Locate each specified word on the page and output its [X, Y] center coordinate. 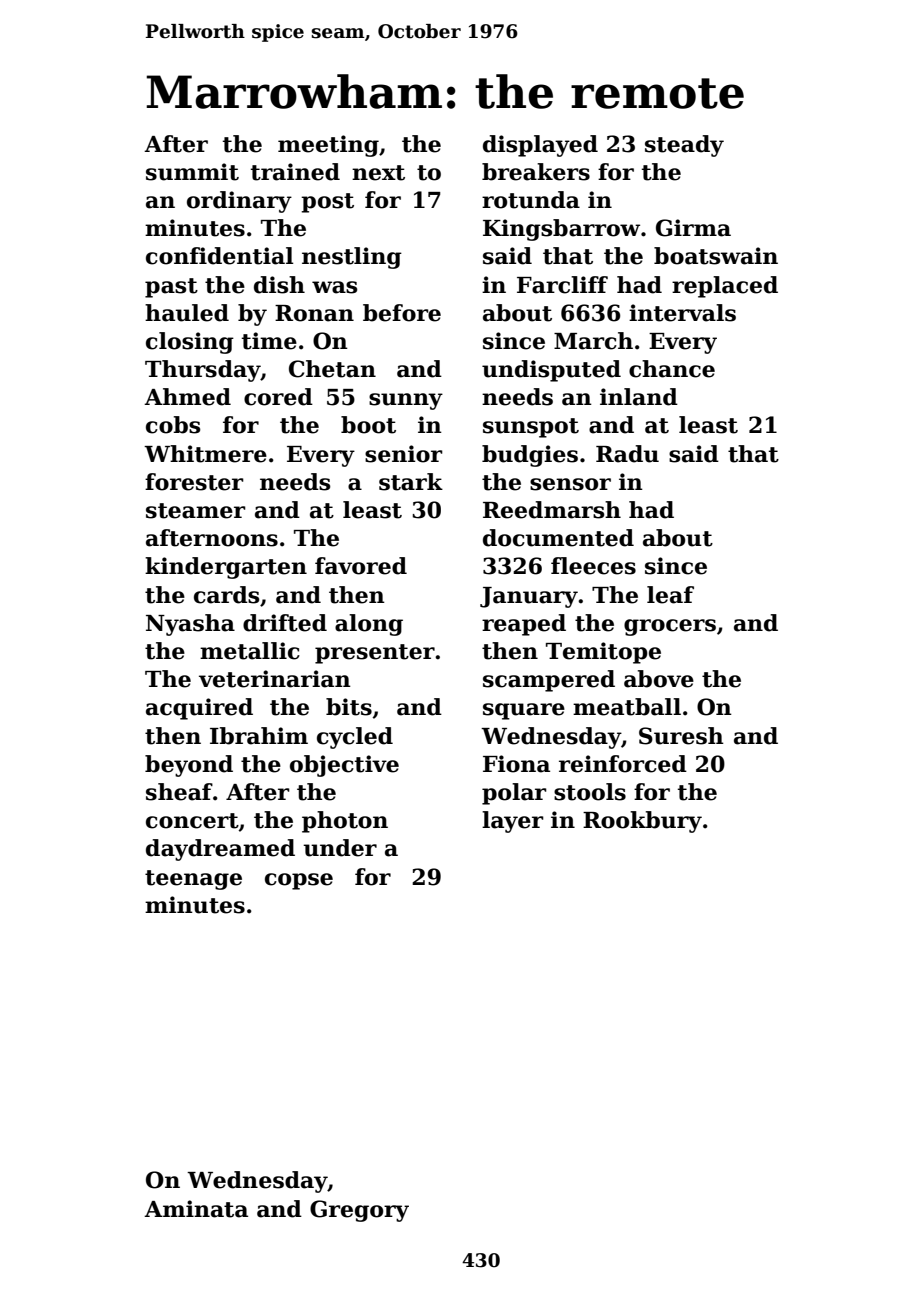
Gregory [359, 1211]
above [659, 679]
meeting [328, 146]
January [529, 597]
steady [684, 146]
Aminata [196, 1209]
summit [192, 172]
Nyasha [190, 625]
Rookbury [642, 822]
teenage [193, 880]
